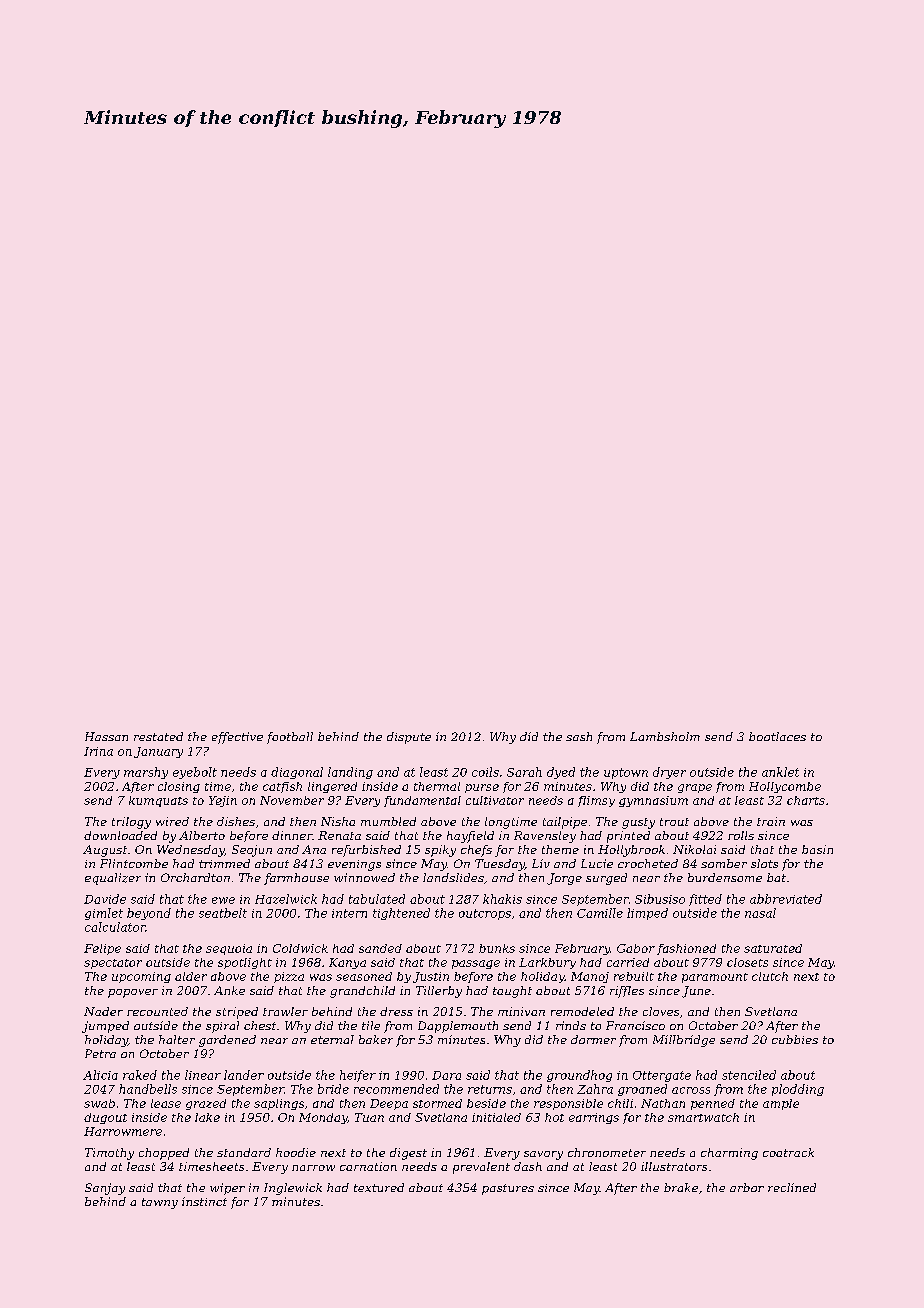 The width and height of the screenshot is (924, 1308). What do you see at coordinates (362, 992) in the screenshot?
I see `grandchild` at bounding box center [362, 992].
